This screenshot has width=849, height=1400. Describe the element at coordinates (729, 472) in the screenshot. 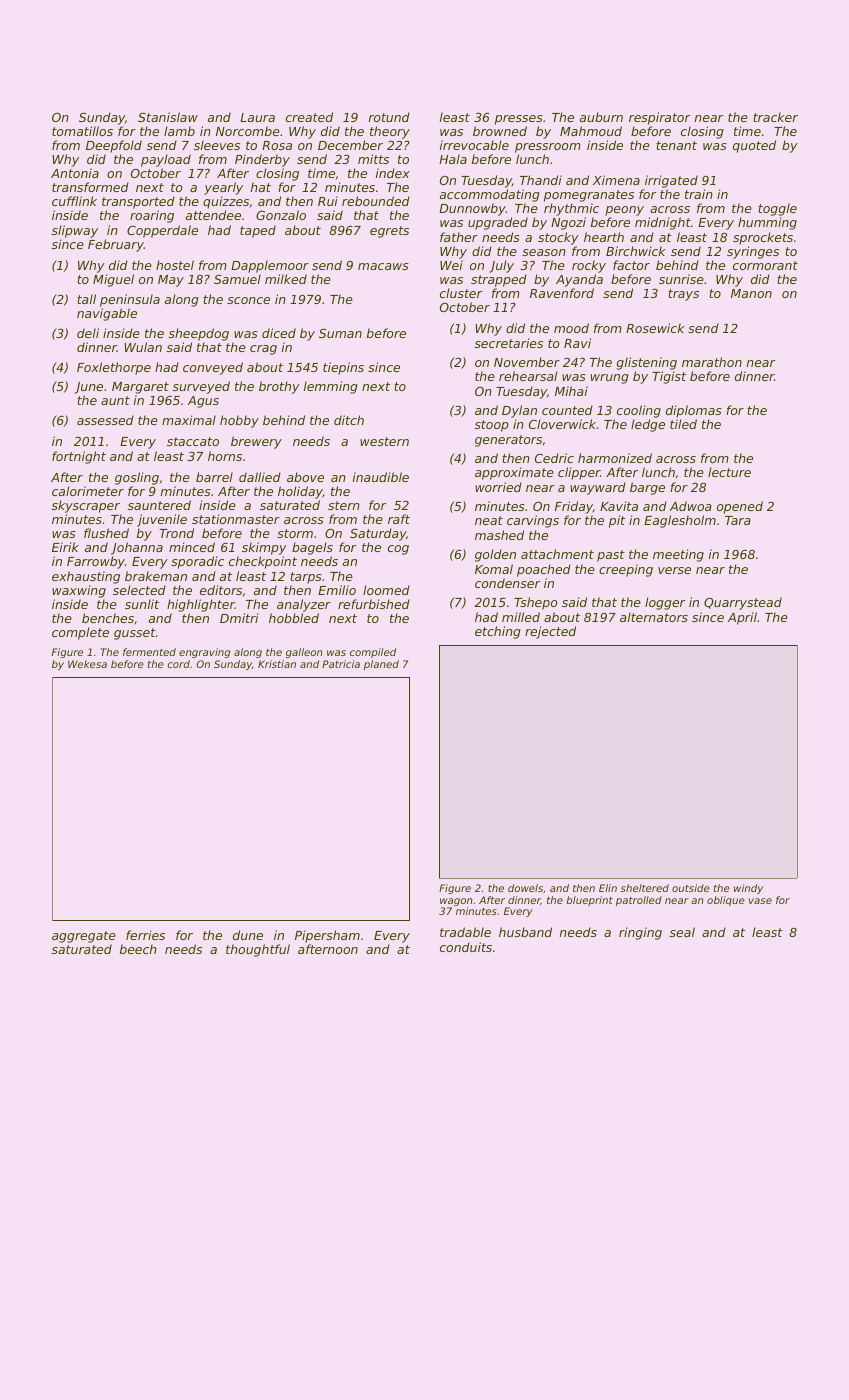

I see `lecture` at that location.
